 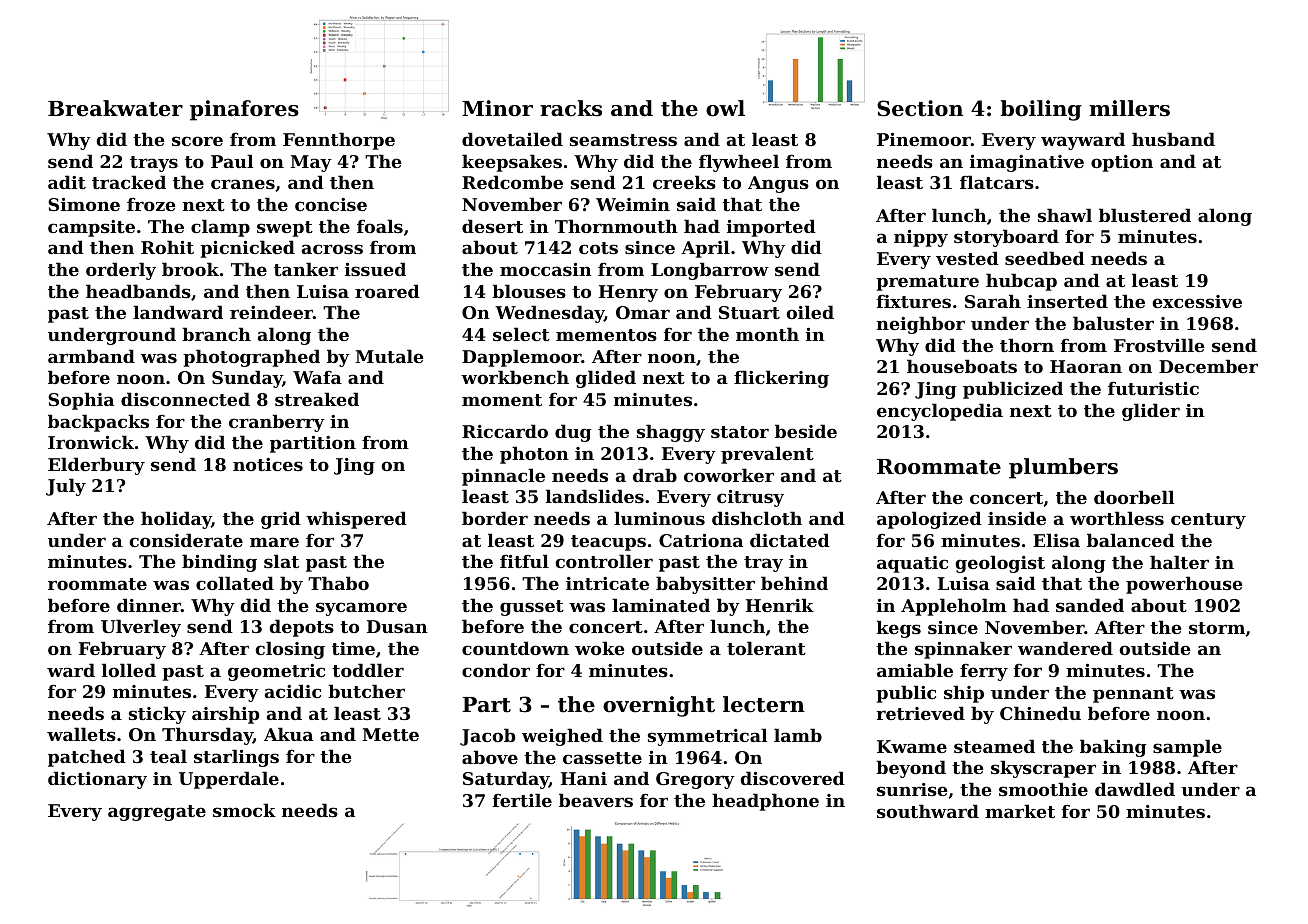 What do you see at coordinates (1145, 215) in the page?
I see `blustered` at bounding box center [1145, 215].
